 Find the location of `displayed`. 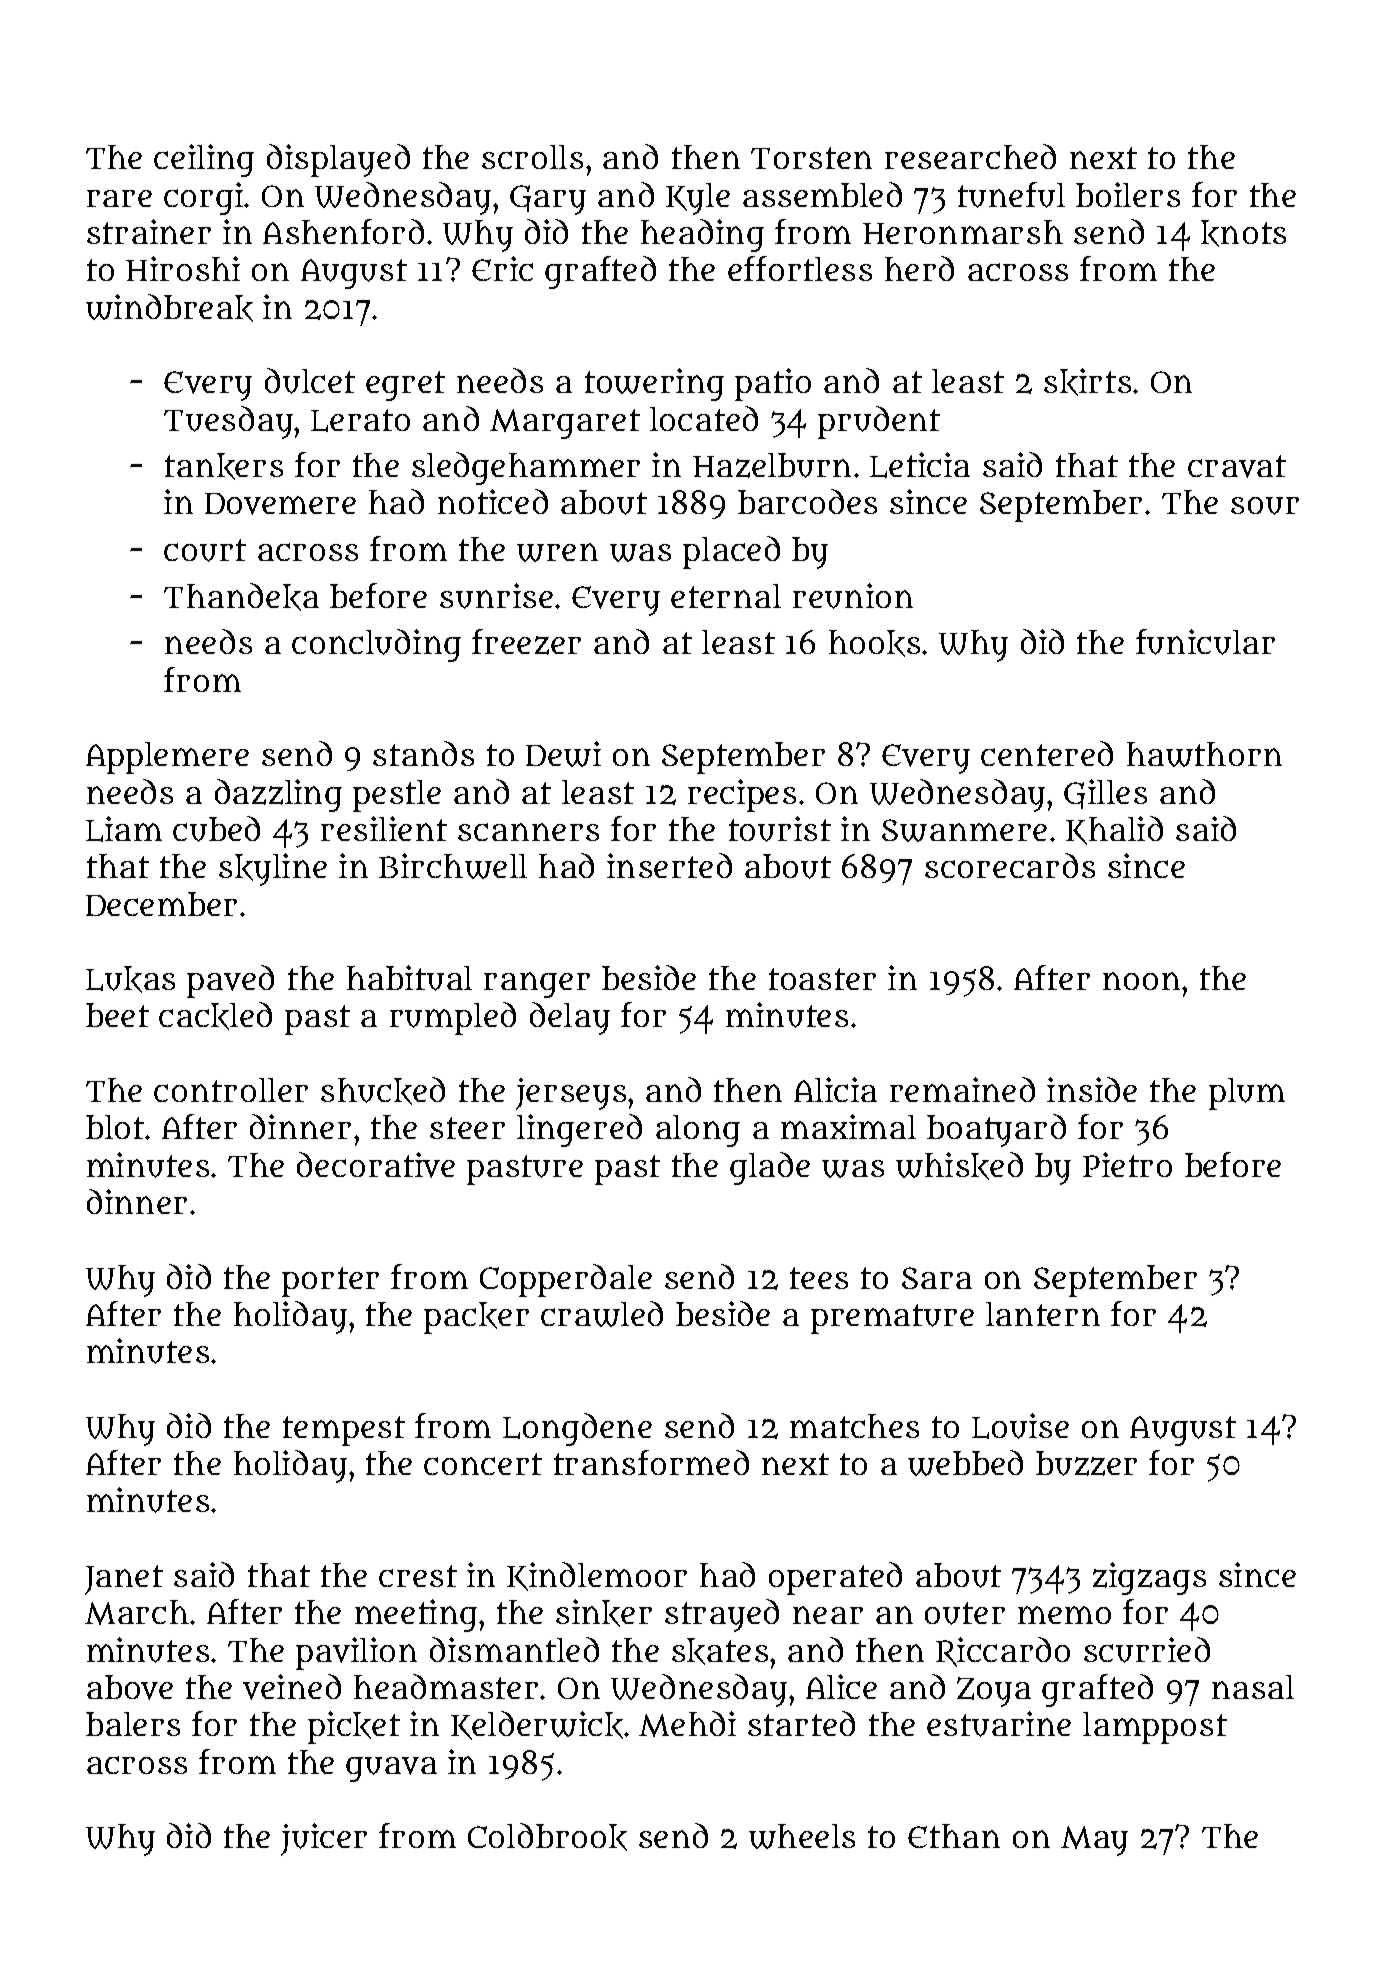

displayed is located at coordinates (338, 160).
